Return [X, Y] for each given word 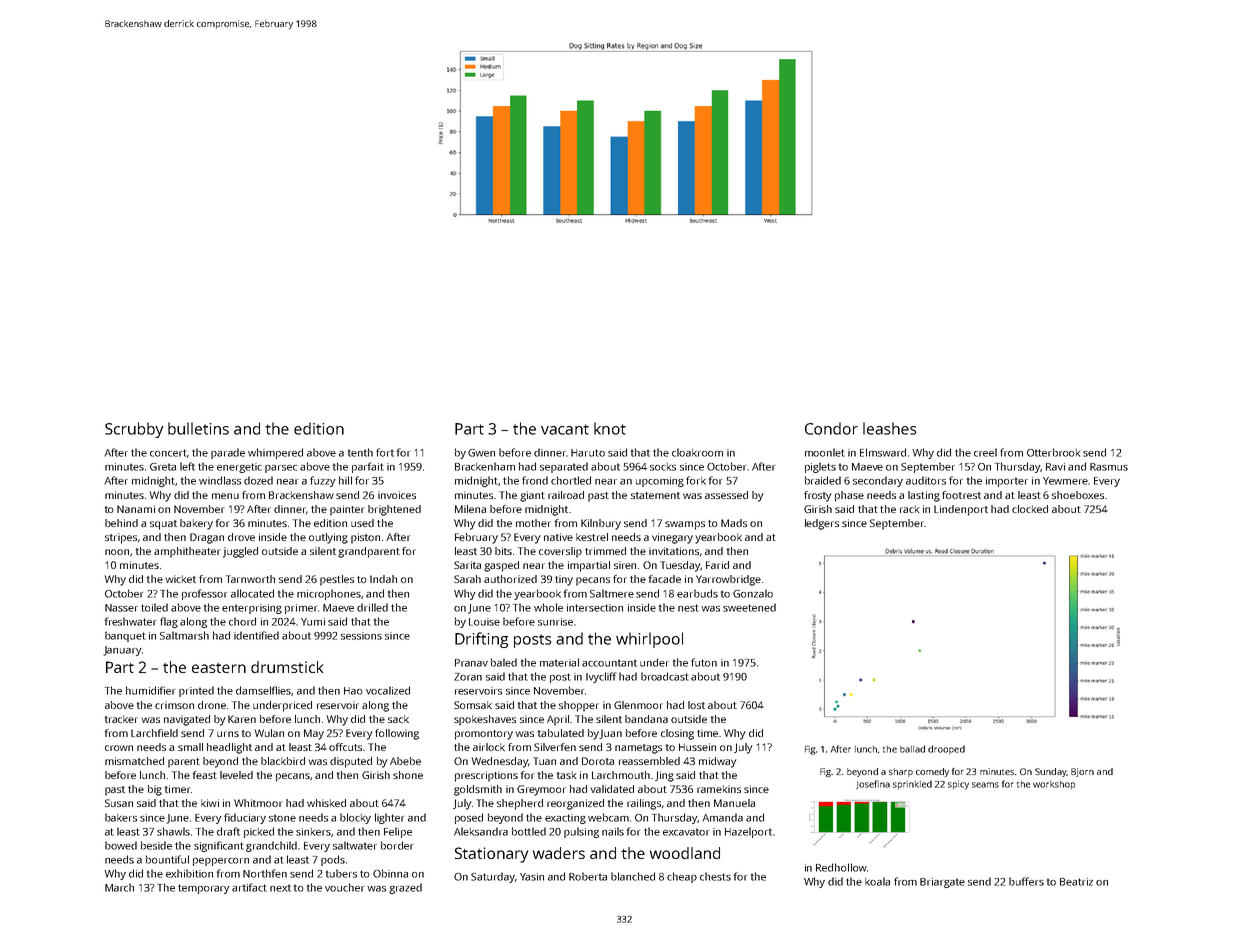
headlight [229, 748]
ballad [912, 749]
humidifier [150, 690]
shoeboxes [1078, 495]
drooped [946, 749]
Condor [831, 428]
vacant [565, 429]
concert [168, 453]
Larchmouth [621, 775]
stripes [121, 538]
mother [533, 523]
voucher [344, 887]
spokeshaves [485, 720]
